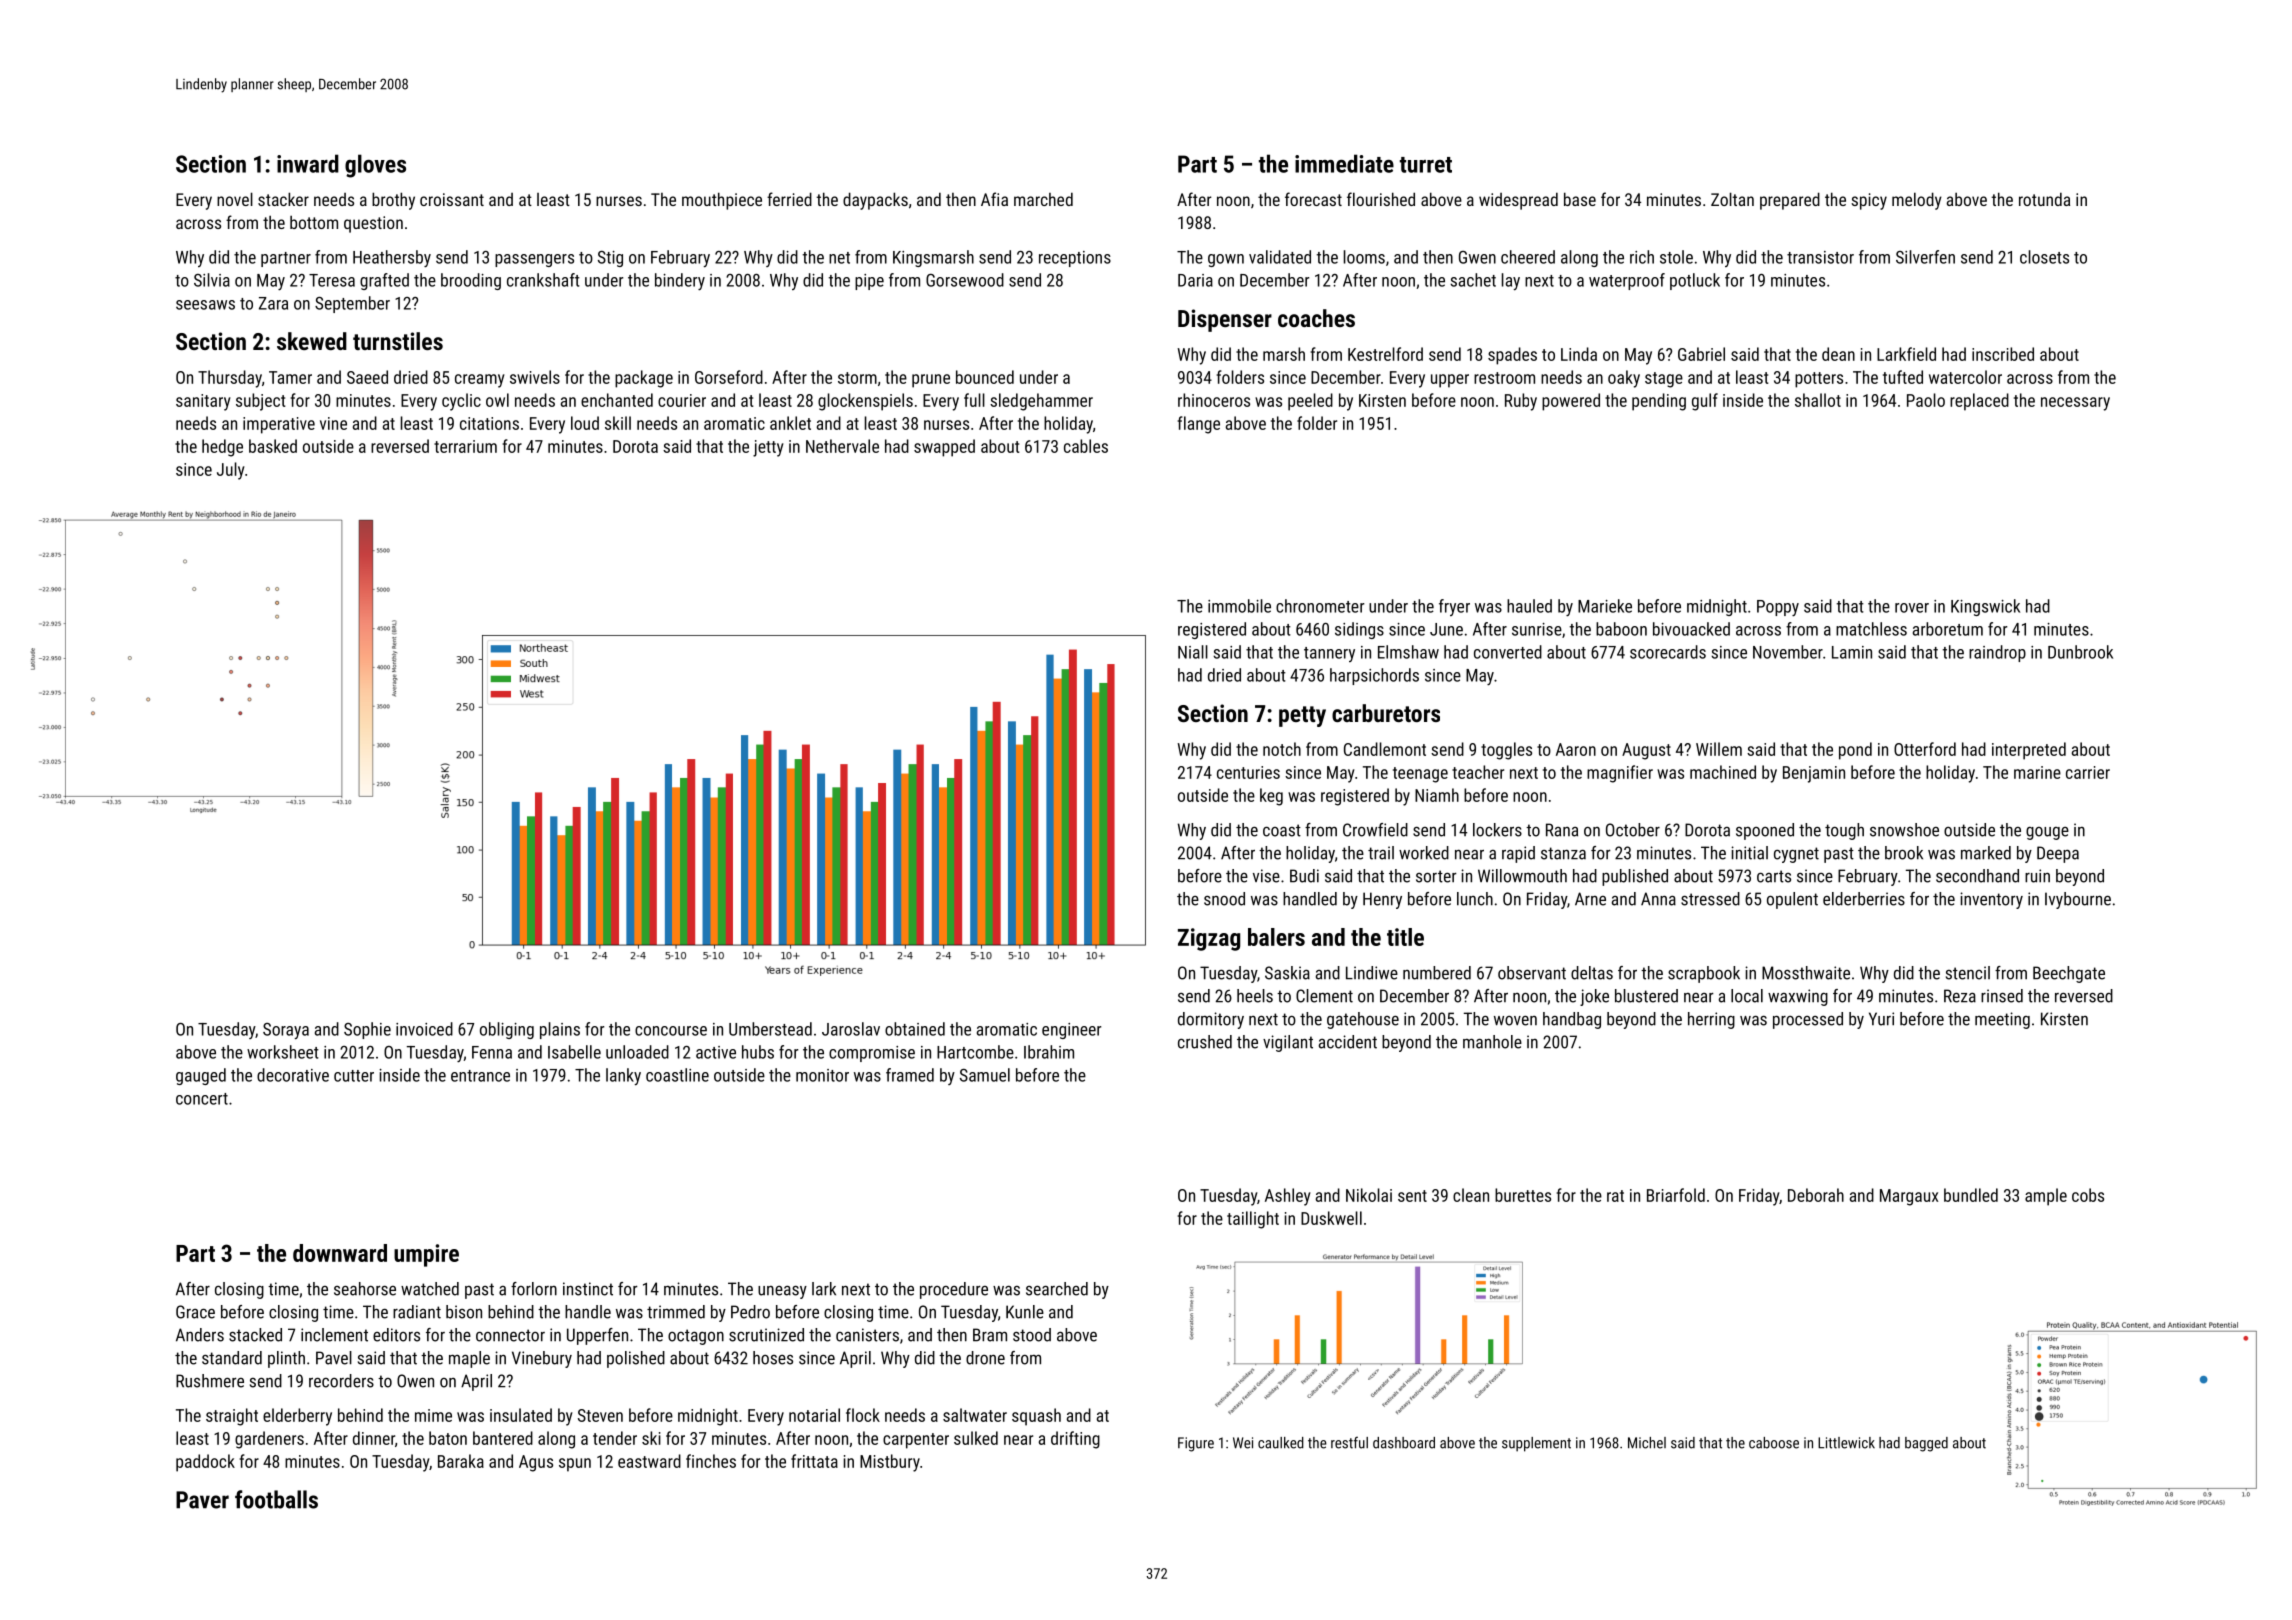 The width and height of the screenshot is (2292, 1620). Describe the element at coordinates (543, 280) in the screenshot. I see `crankshaft` at that location.
